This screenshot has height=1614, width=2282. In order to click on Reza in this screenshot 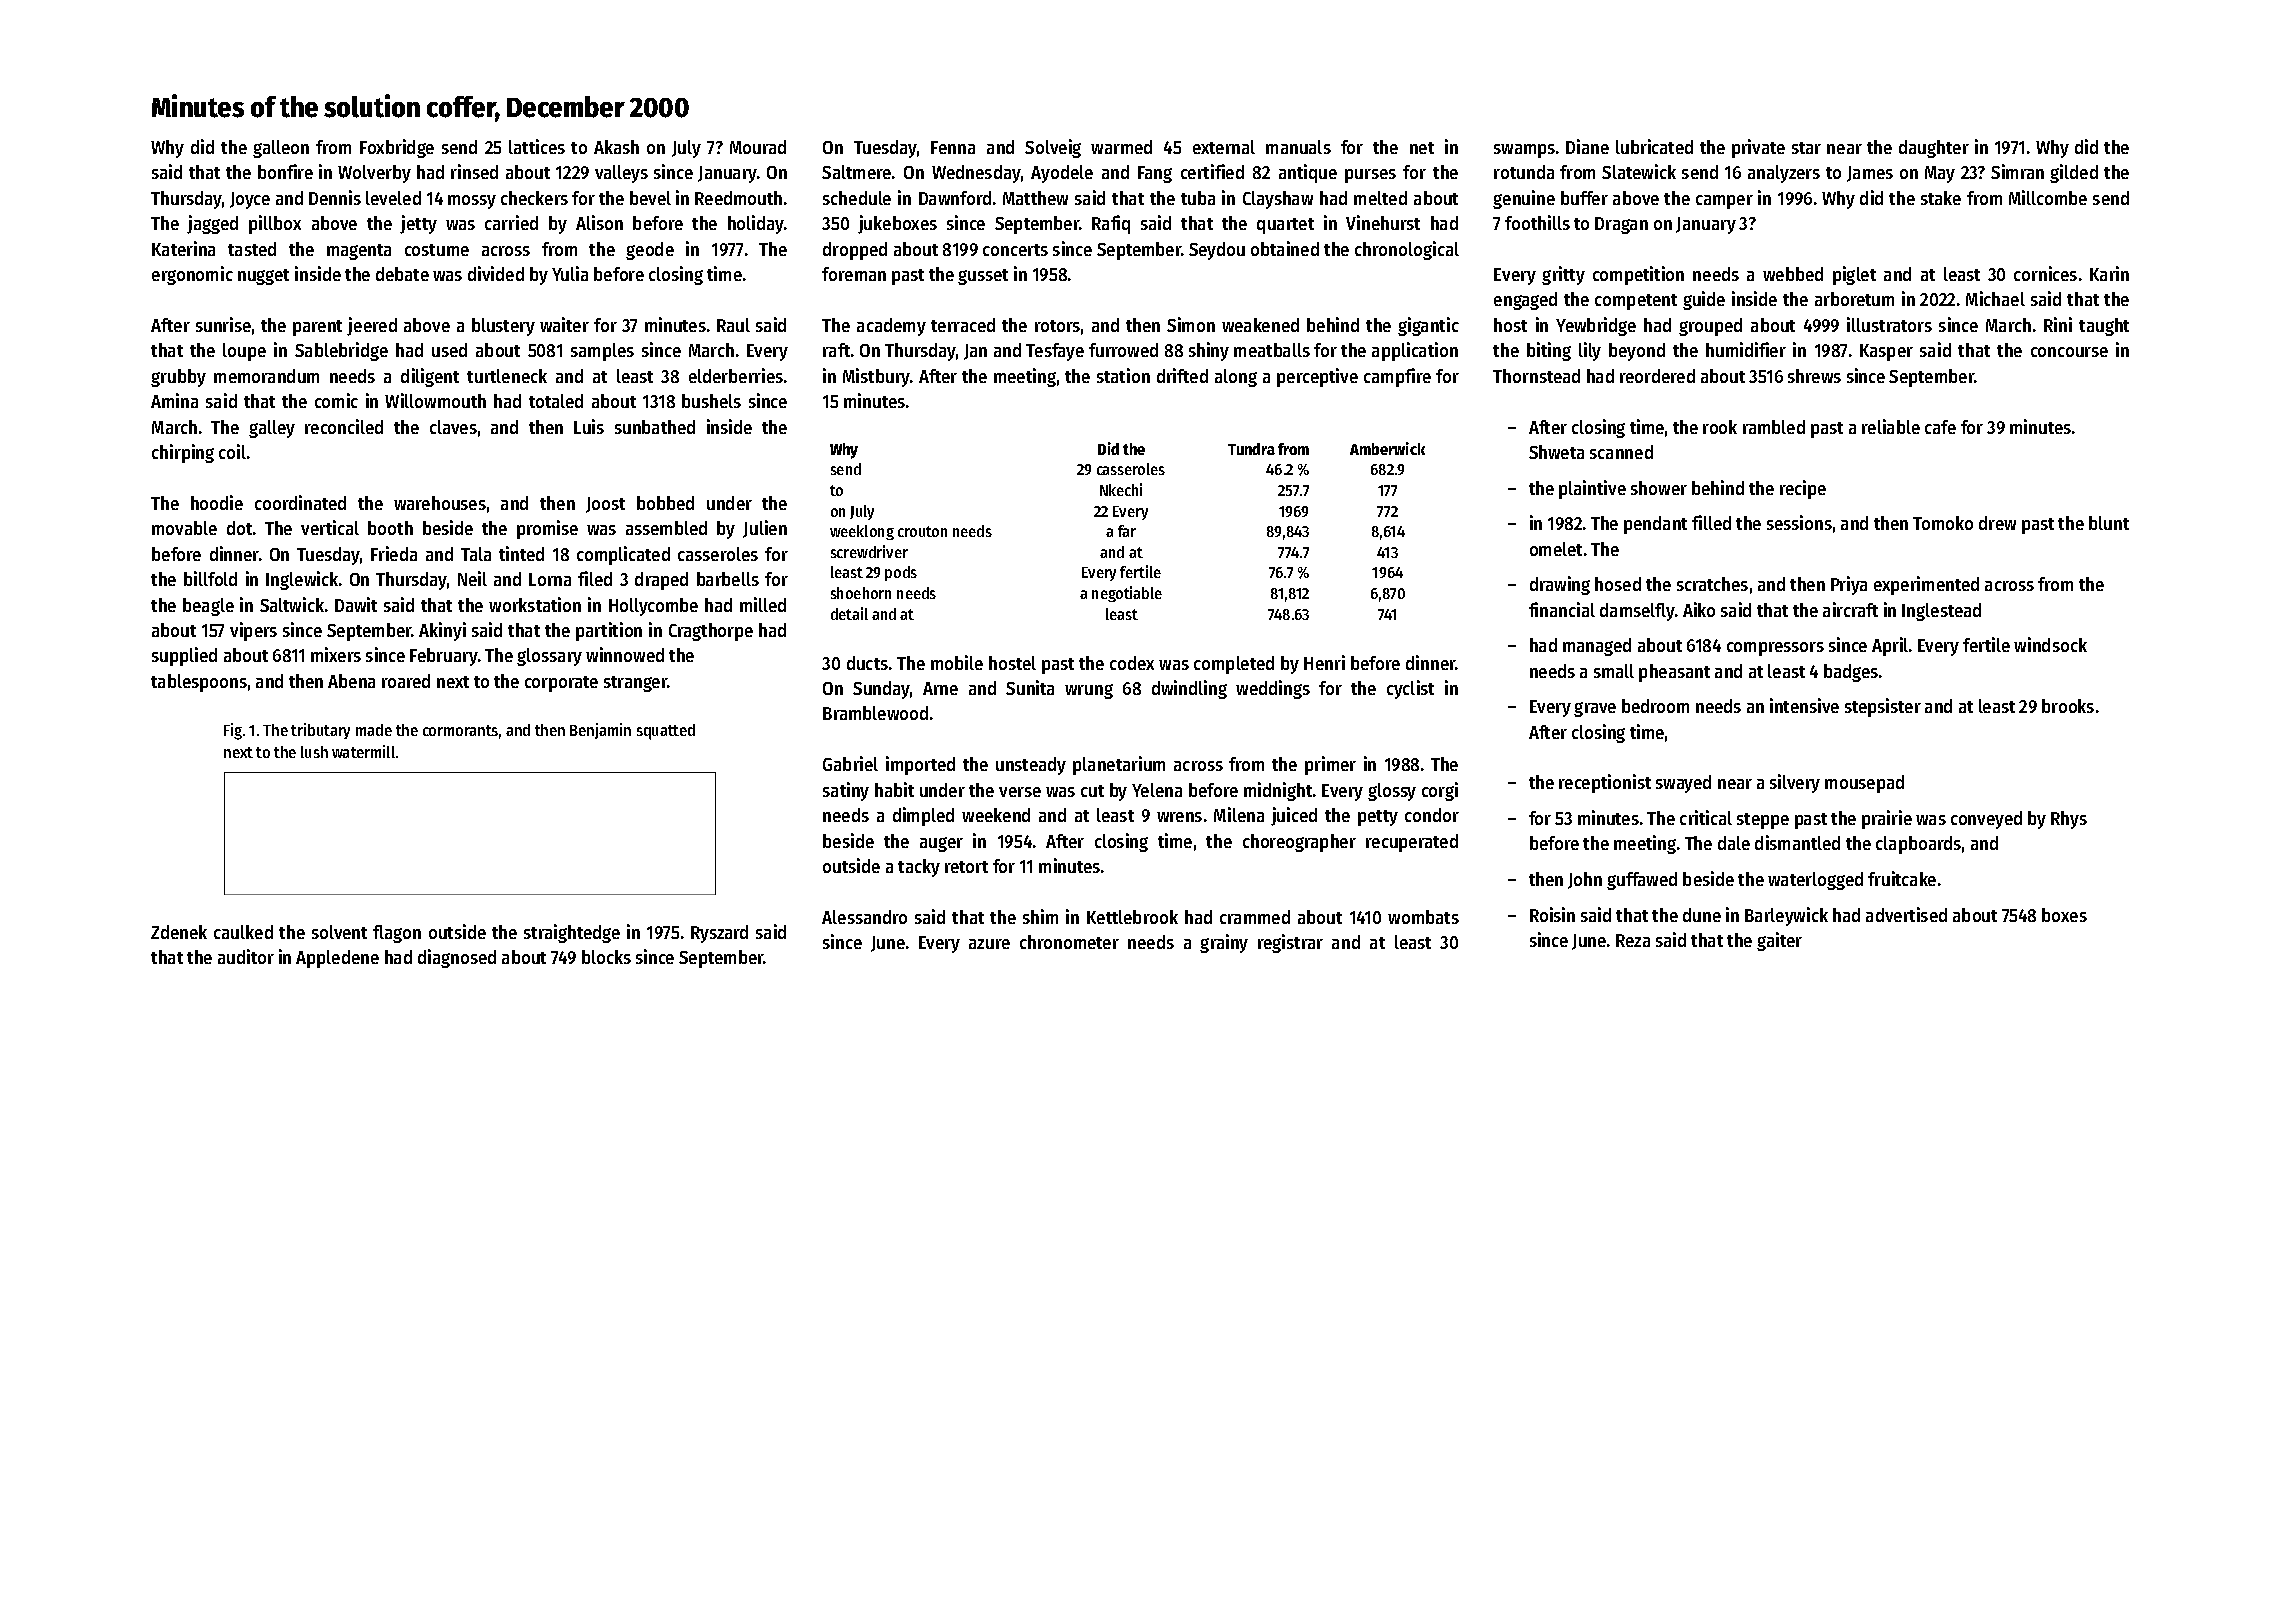, I will do `click(1633, 940)`.
